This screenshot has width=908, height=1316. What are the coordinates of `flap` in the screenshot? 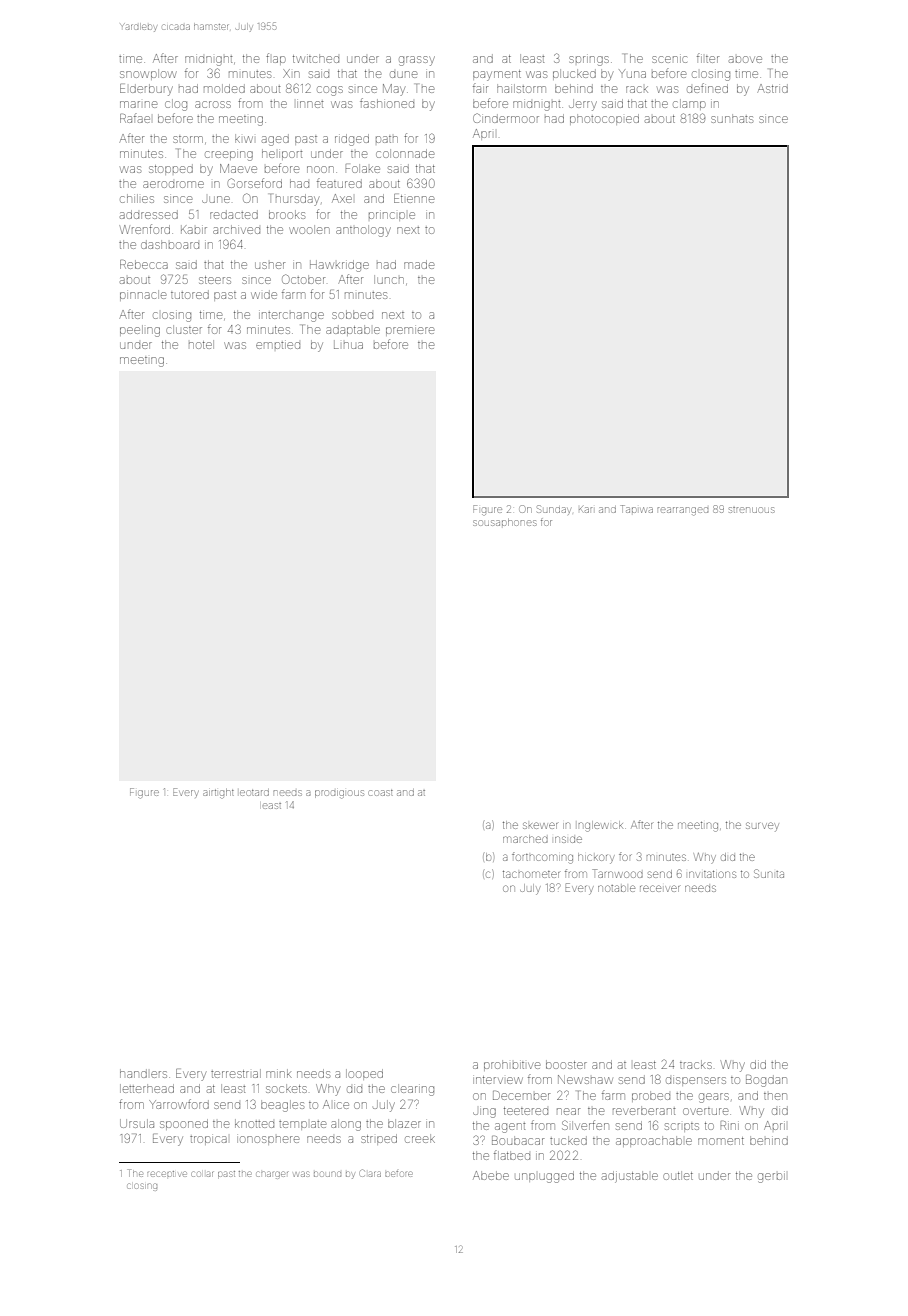 It's located at (276, 59).
